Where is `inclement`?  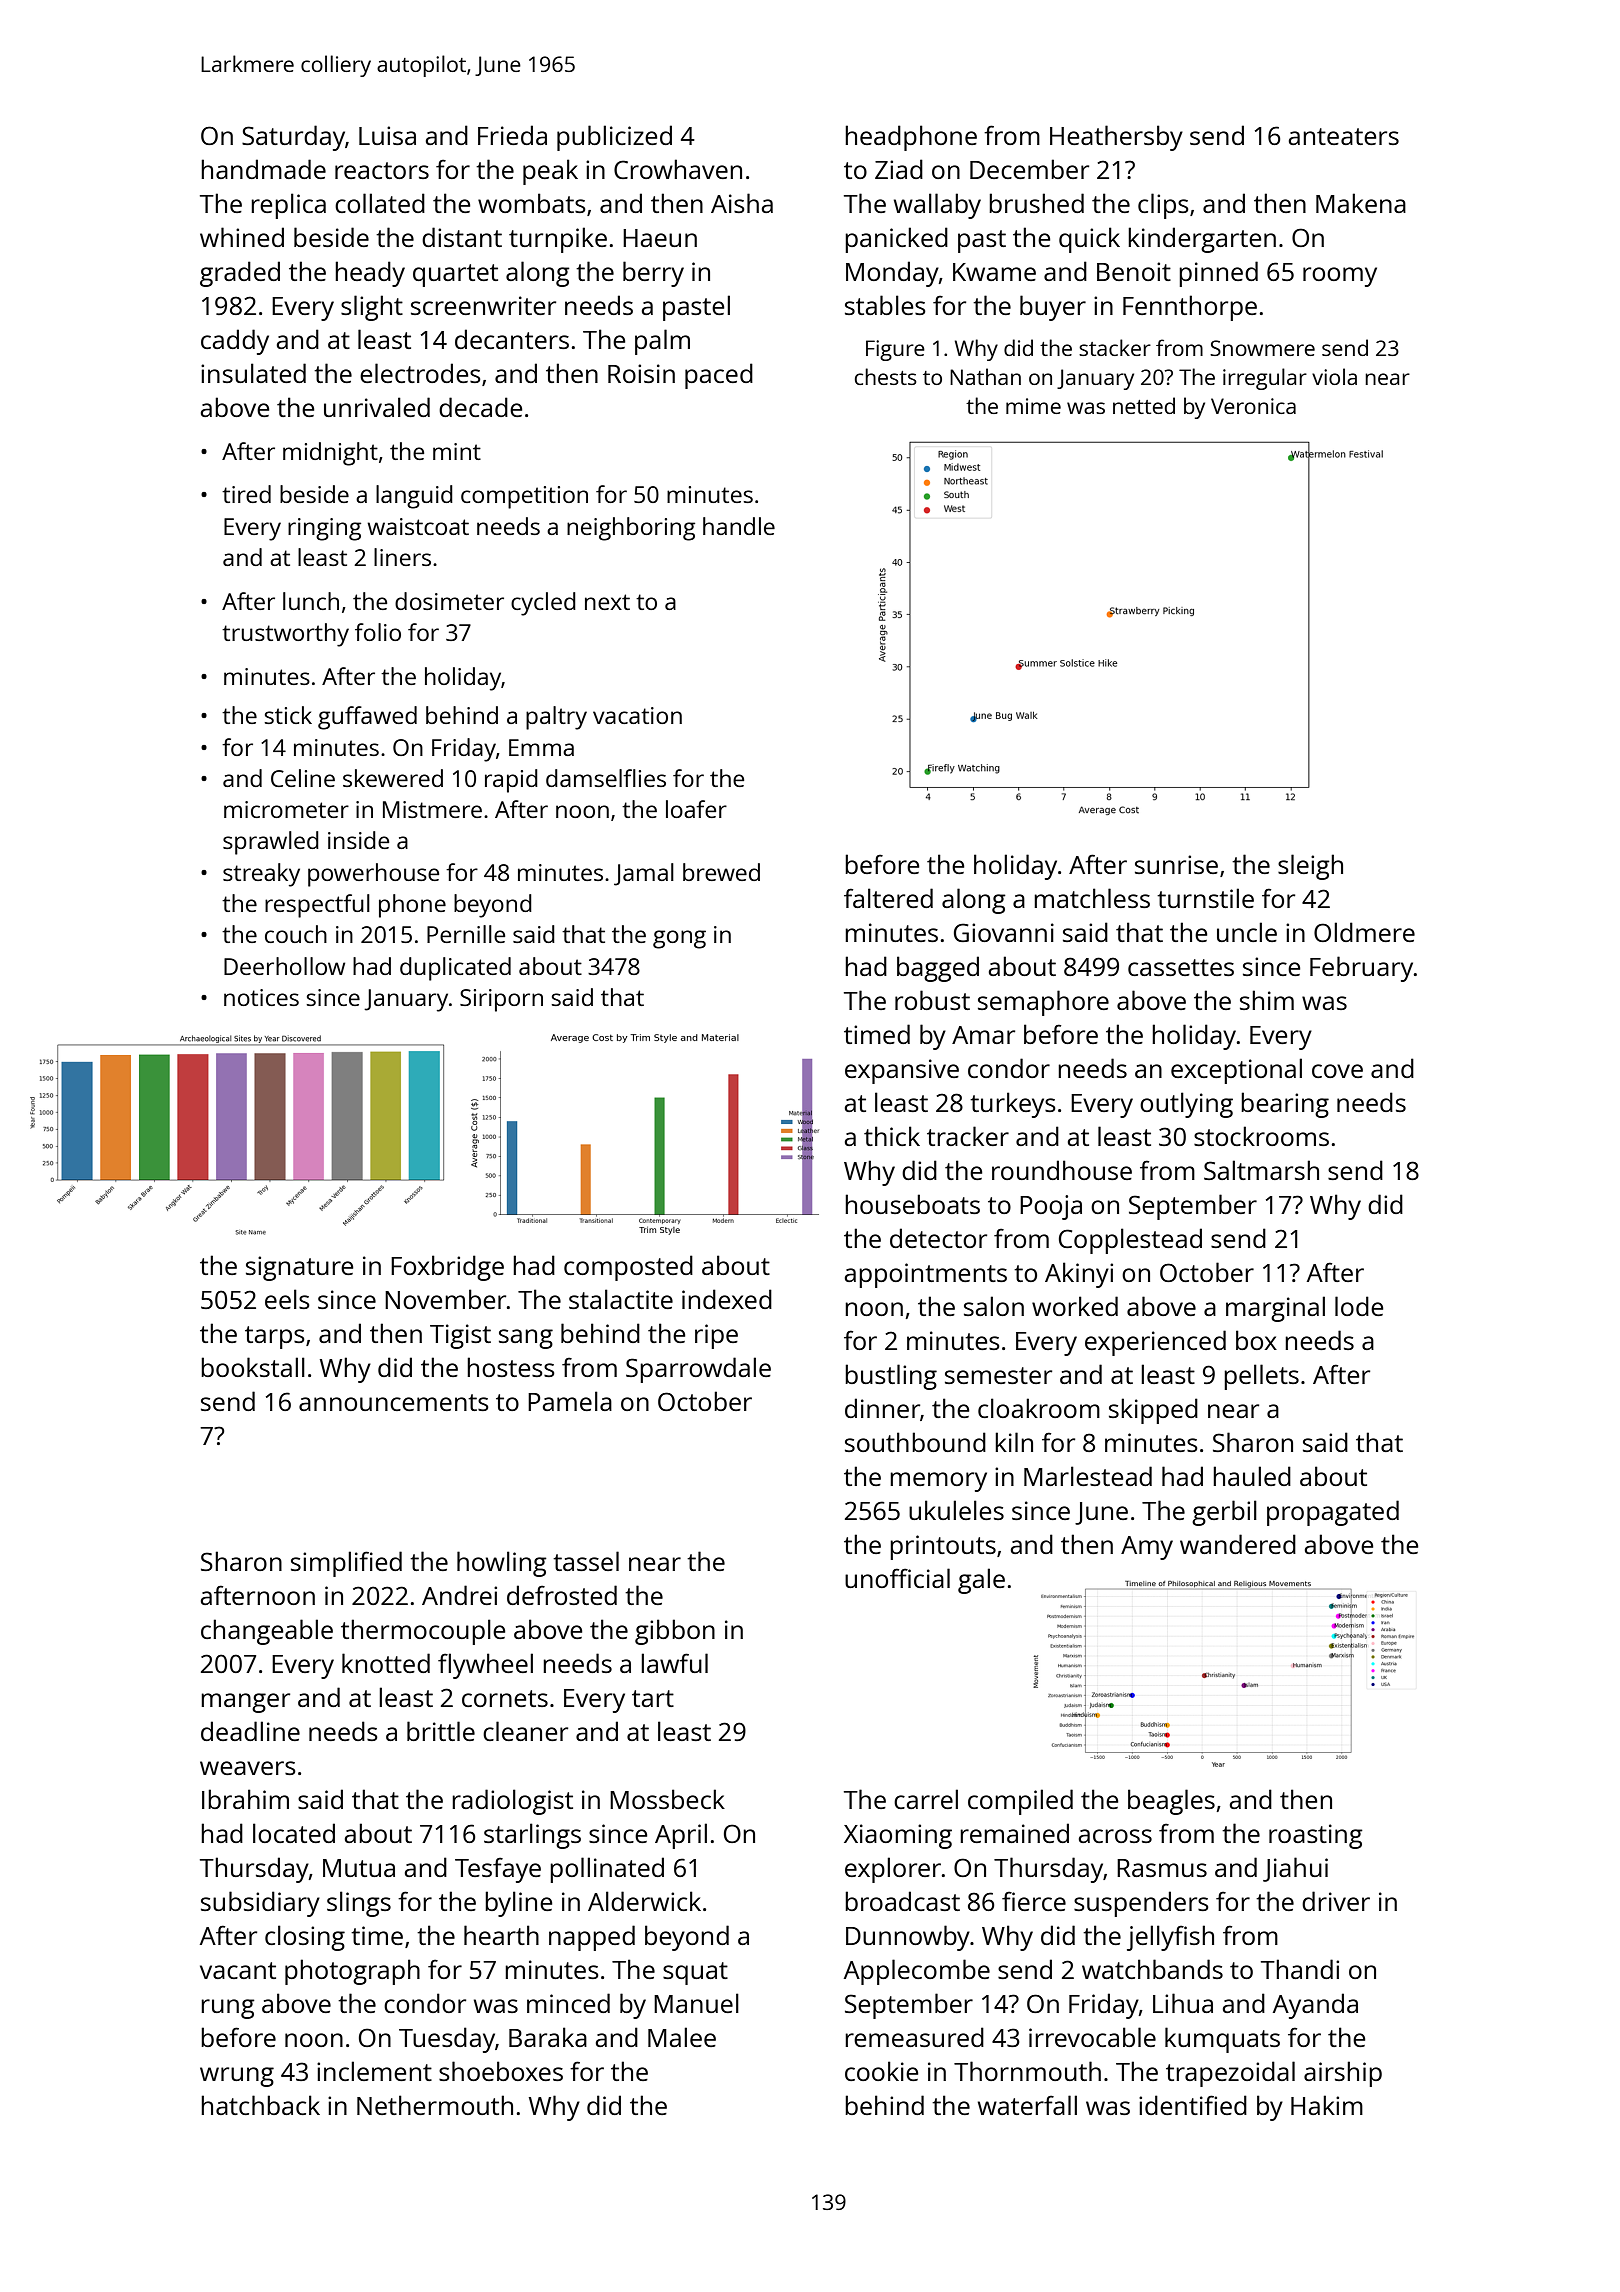
inclement is located at coordinates (374, 2071).
